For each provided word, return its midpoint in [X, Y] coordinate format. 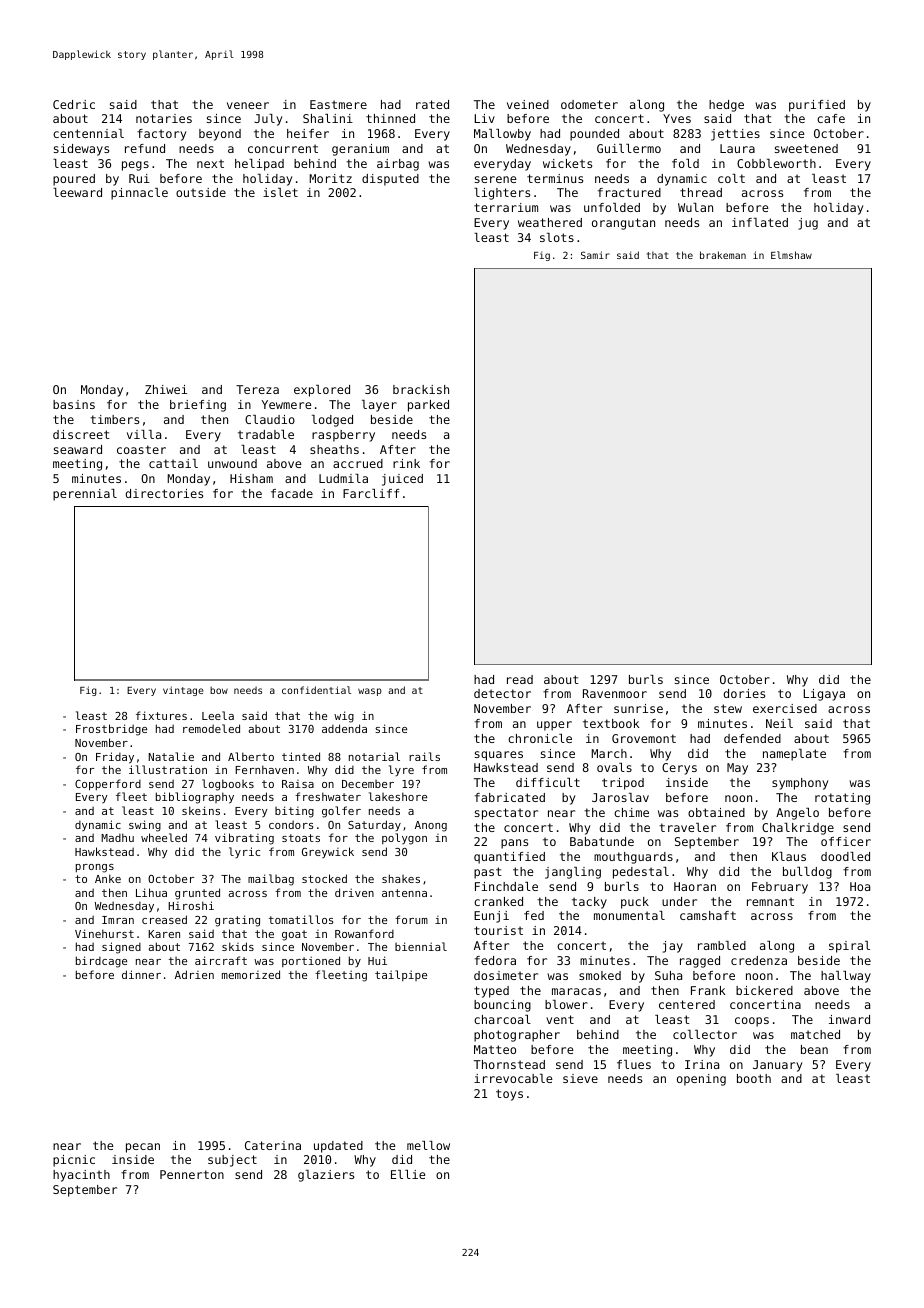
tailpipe [401, 975]
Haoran [695, 886]
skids [238, 946]
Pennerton [192, 1174]
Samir [595, 255]
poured [74, 180]
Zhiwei [166, 389]
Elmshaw [791, 255]
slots [557, 237]
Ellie [408, 1174]
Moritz [330, 178]
